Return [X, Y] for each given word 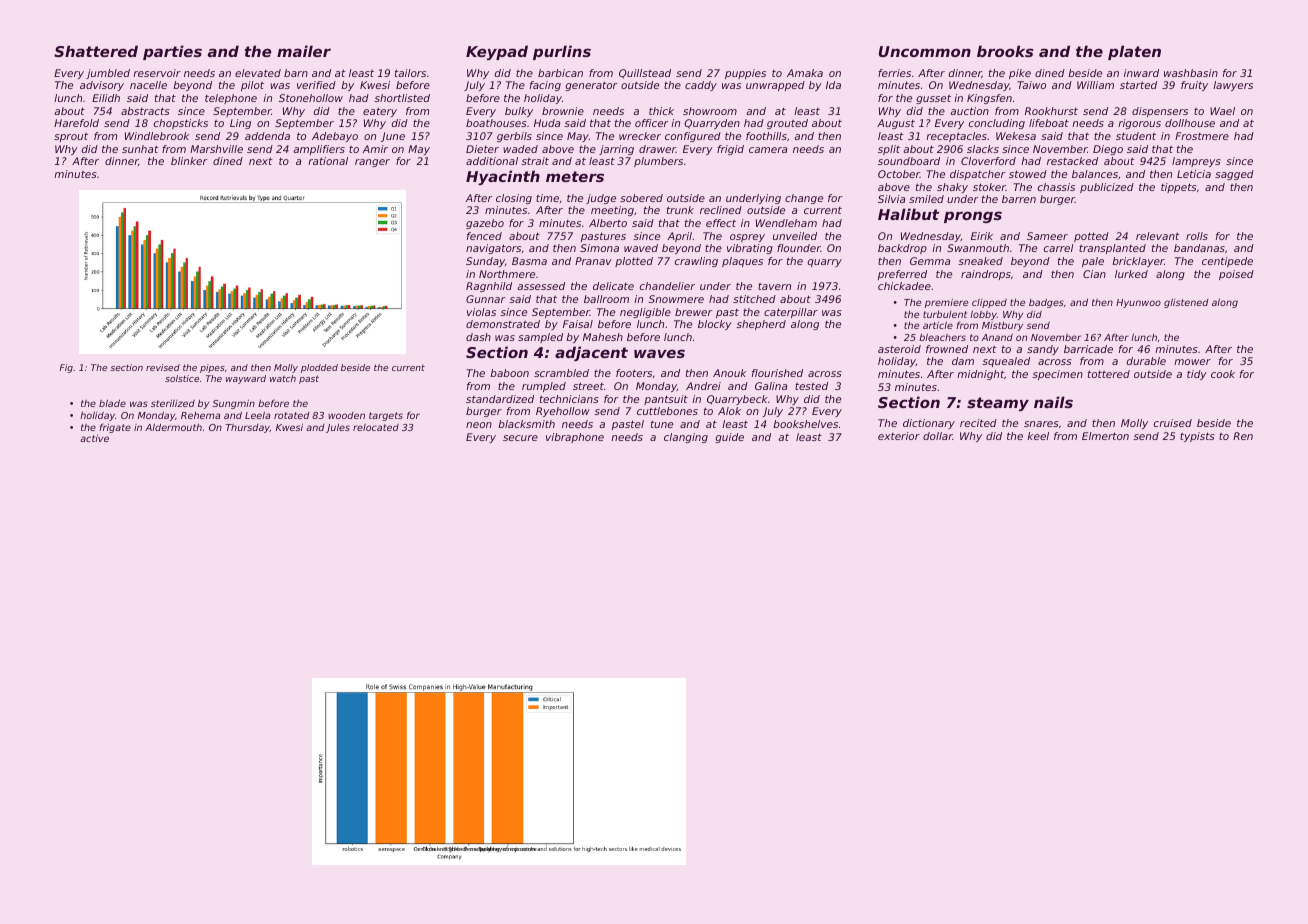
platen [1134, 52]
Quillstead [645, 74]
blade [112, 403]
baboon [509, 373]
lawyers [1233, 86]
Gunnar [485, 299]
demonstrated [503, 324]
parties [172, 52]
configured [693, 137]
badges [1046, 303]
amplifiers [319, 150]
